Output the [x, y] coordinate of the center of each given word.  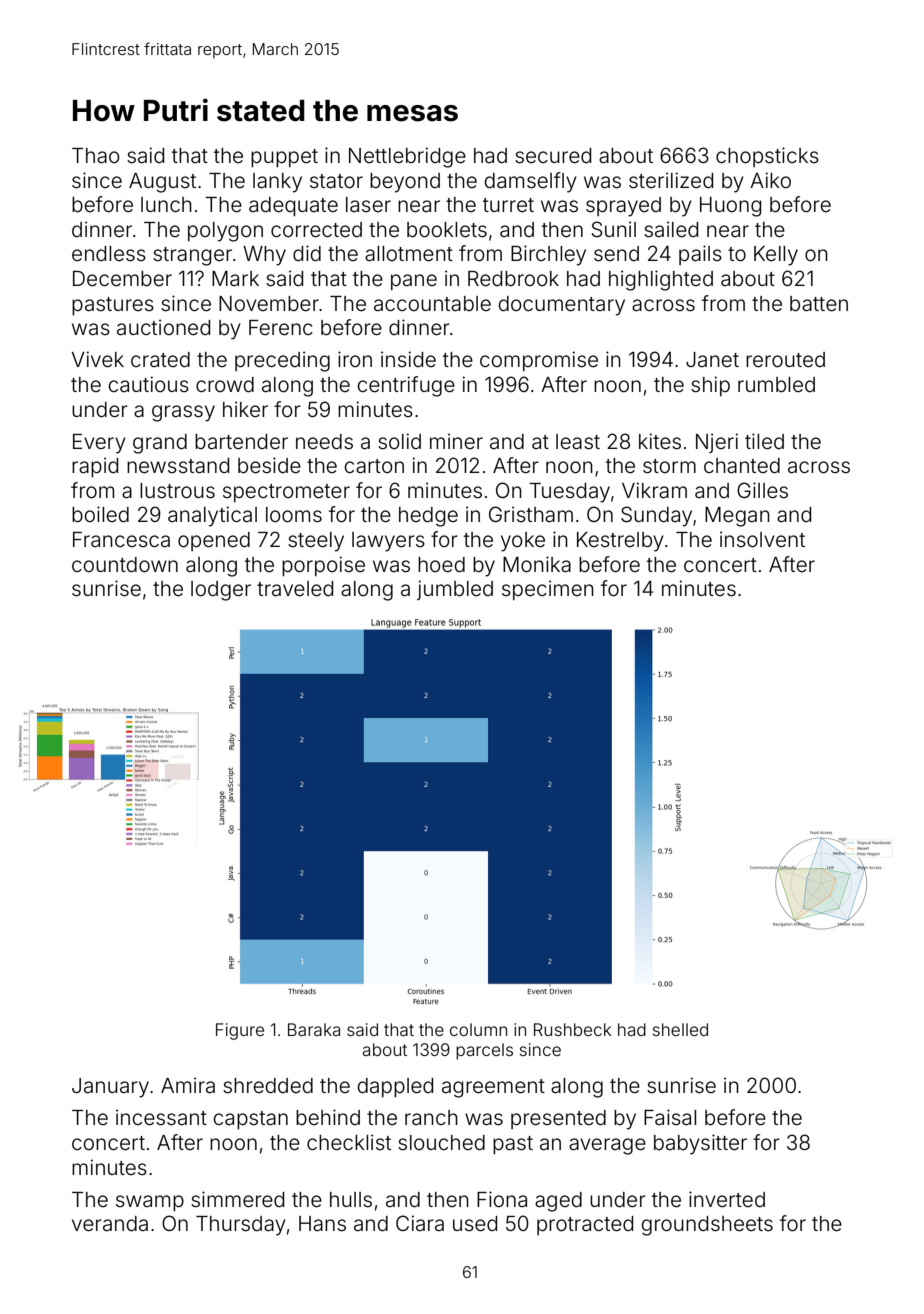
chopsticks [767, 157]
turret [508, 205]
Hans [322, 1223]
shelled [680, 1029]
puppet [284, 158]
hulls [351, 1199]
